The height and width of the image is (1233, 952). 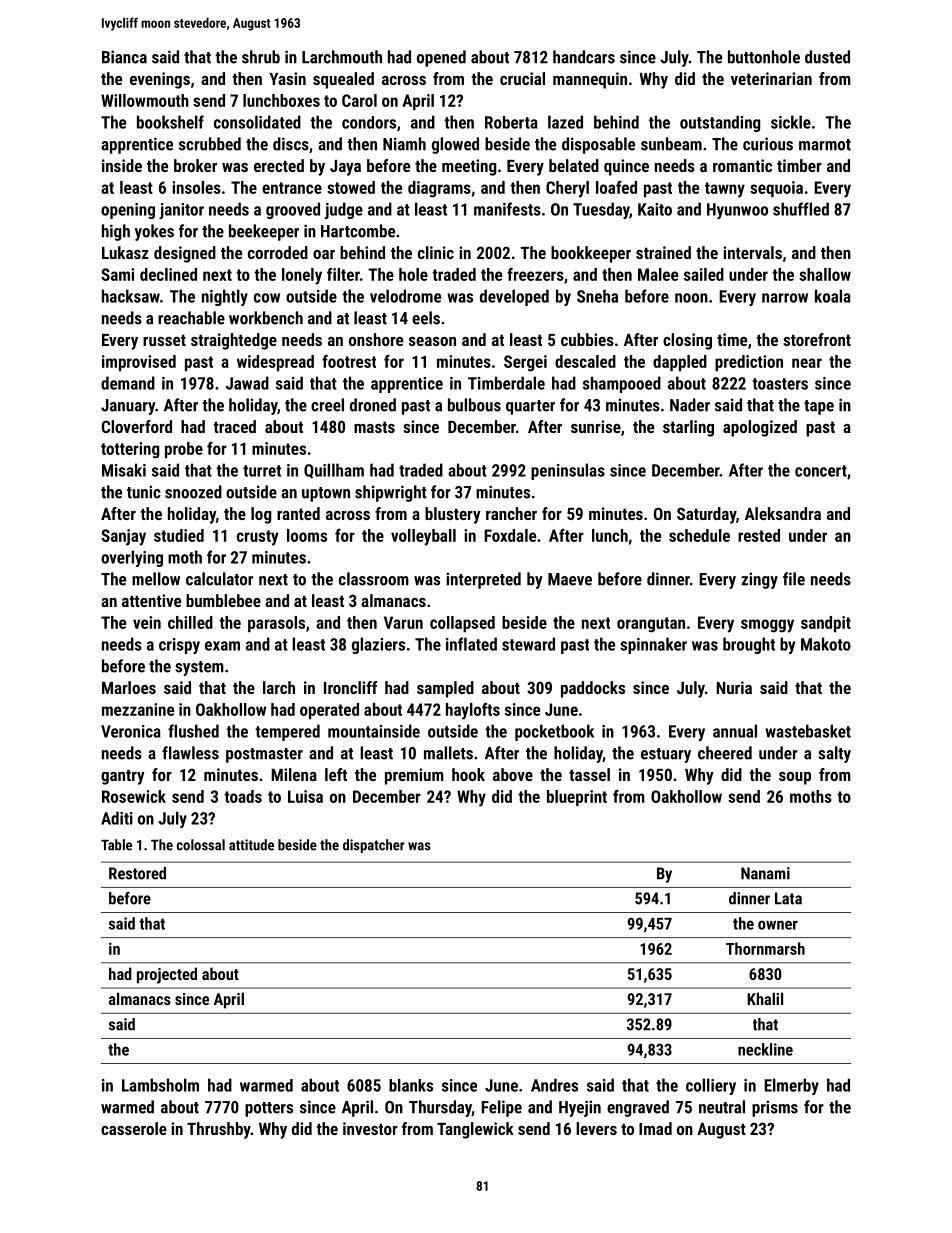 I want to click on looms, so click(x=307, y=535).
